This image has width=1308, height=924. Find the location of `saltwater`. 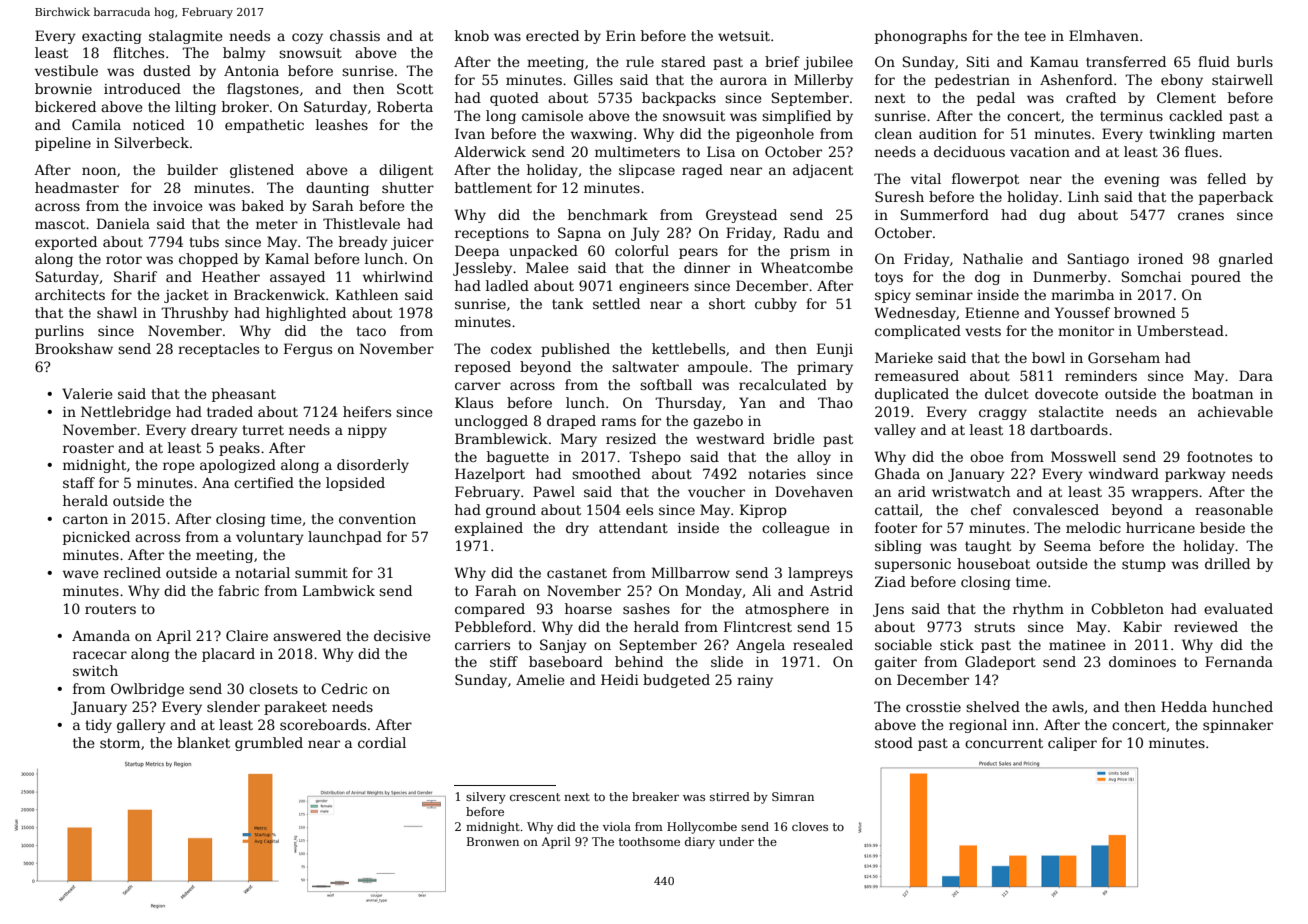

saltwater is located at coordinates (645, 366).
